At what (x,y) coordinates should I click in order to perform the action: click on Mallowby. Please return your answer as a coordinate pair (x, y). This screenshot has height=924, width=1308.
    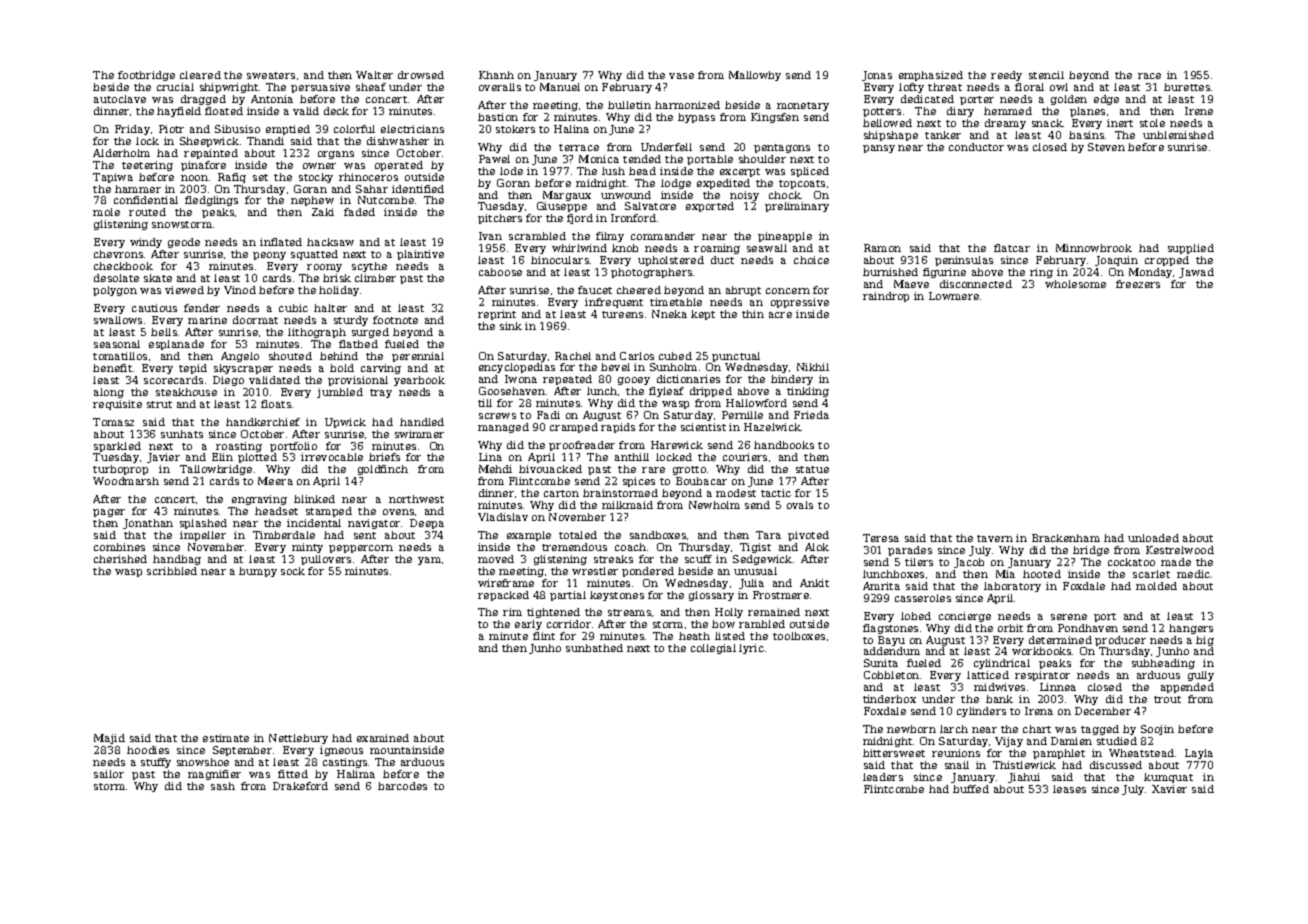
    Looking at the image, I should click on (755, 76).
